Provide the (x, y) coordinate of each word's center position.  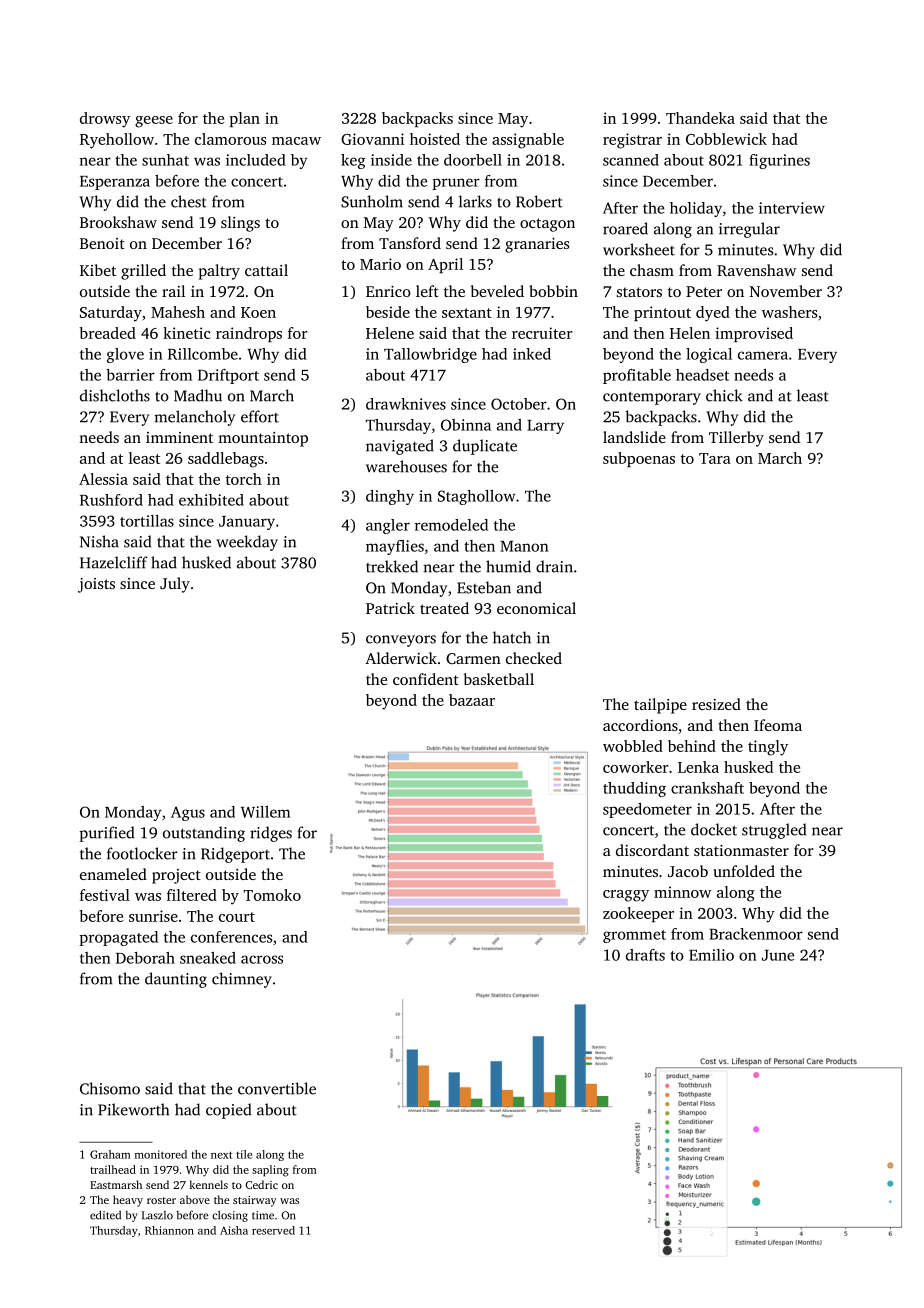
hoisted (435, 139)
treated (444, 608)
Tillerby (736, 439)
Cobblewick (726, 139)
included (256, 160)
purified (106, 834)
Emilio (711, 955)
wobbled (633, 746)
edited (105, 1215)
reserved (273, 1230)
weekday (247, 543)
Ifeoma (778, 725)
